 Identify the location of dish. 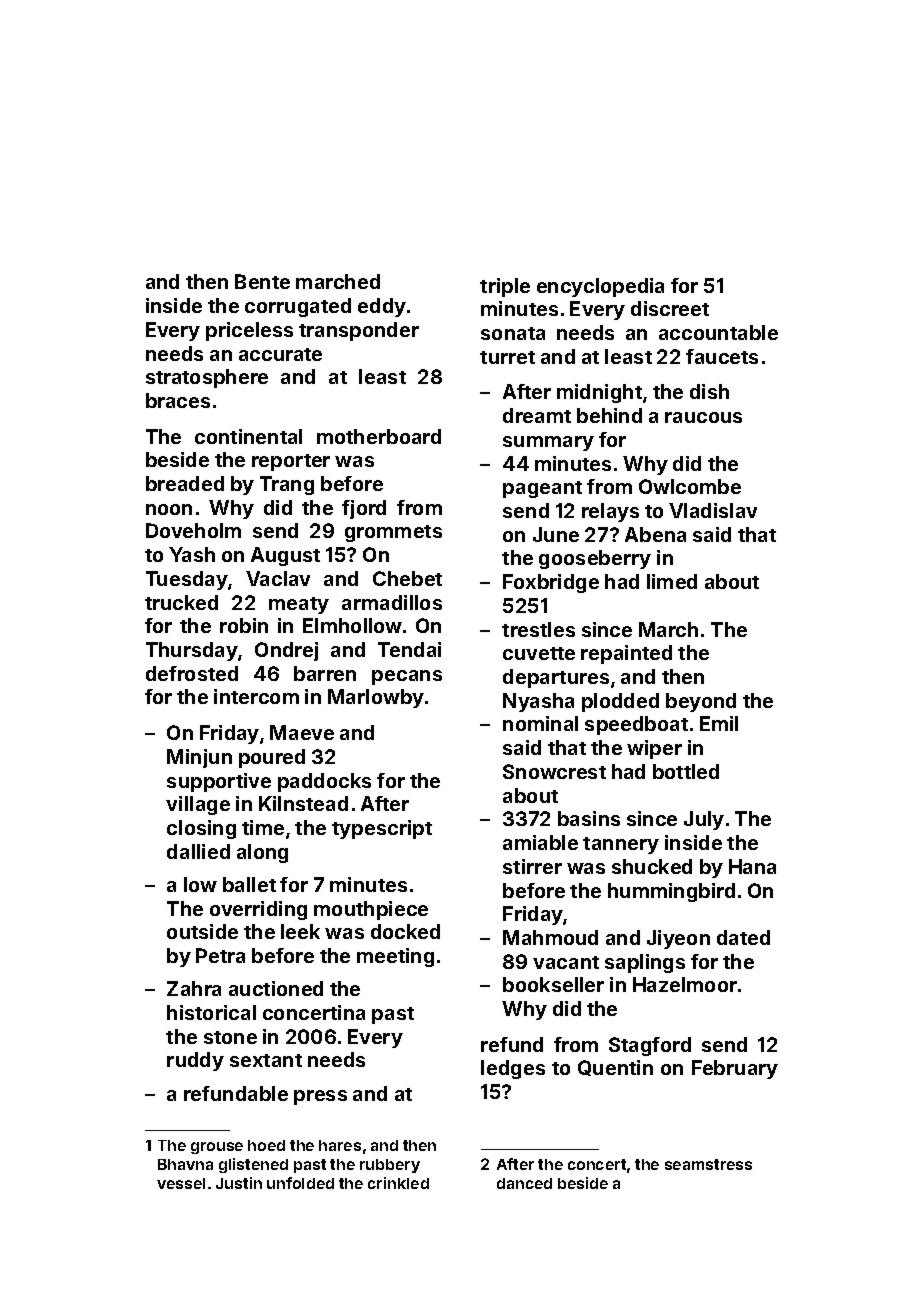
(709, 391).
